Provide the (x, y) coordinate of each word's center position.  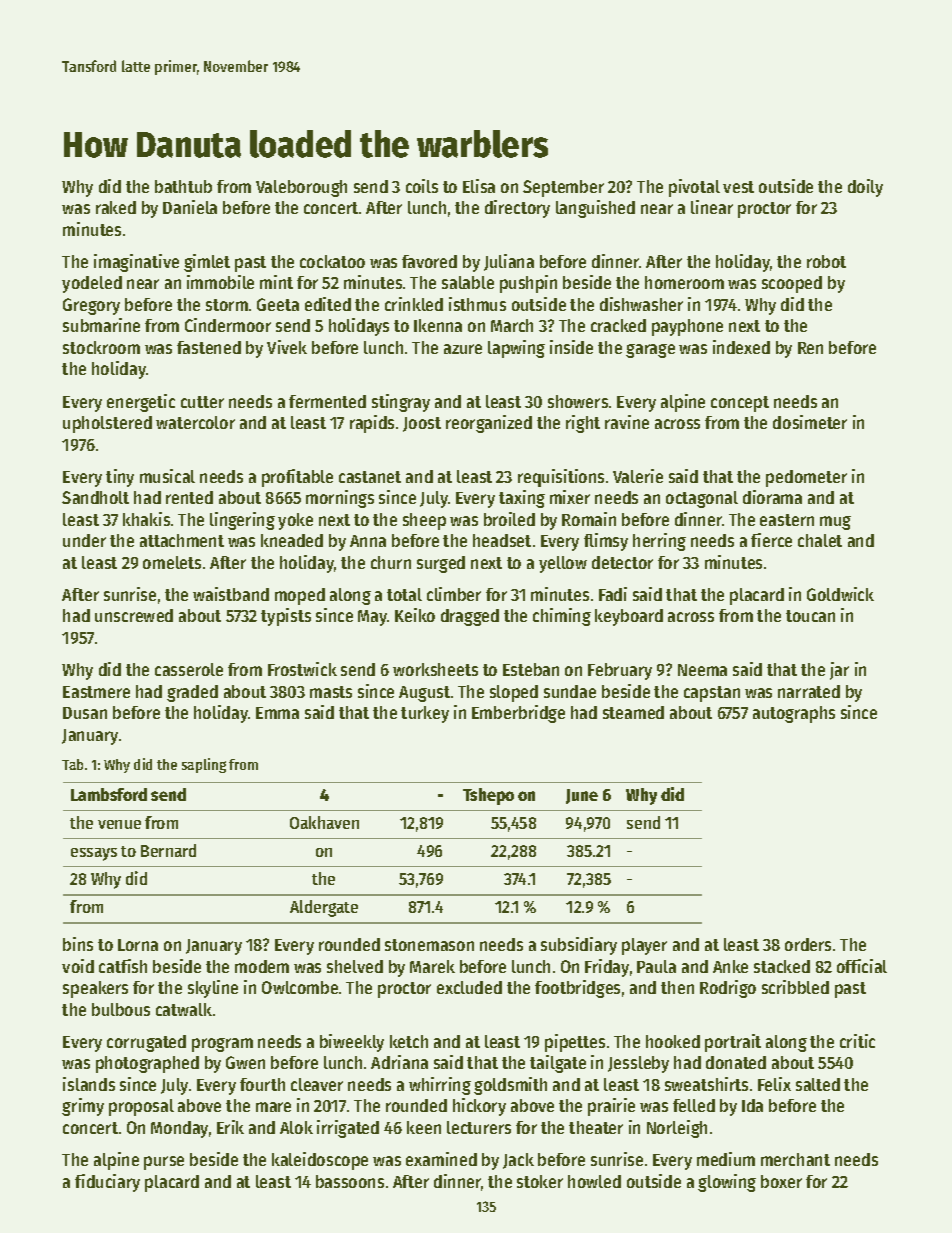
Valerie (638, 476)
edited (328, 304)
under (84, 540)
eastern (787, 520)
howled (594, 1181)
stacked (782, 966)
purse (164, 1163)
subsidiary (579, 946)
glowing (727, 1183)
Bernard (168, 850)
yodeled (92, 284)
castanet (370, 477)
